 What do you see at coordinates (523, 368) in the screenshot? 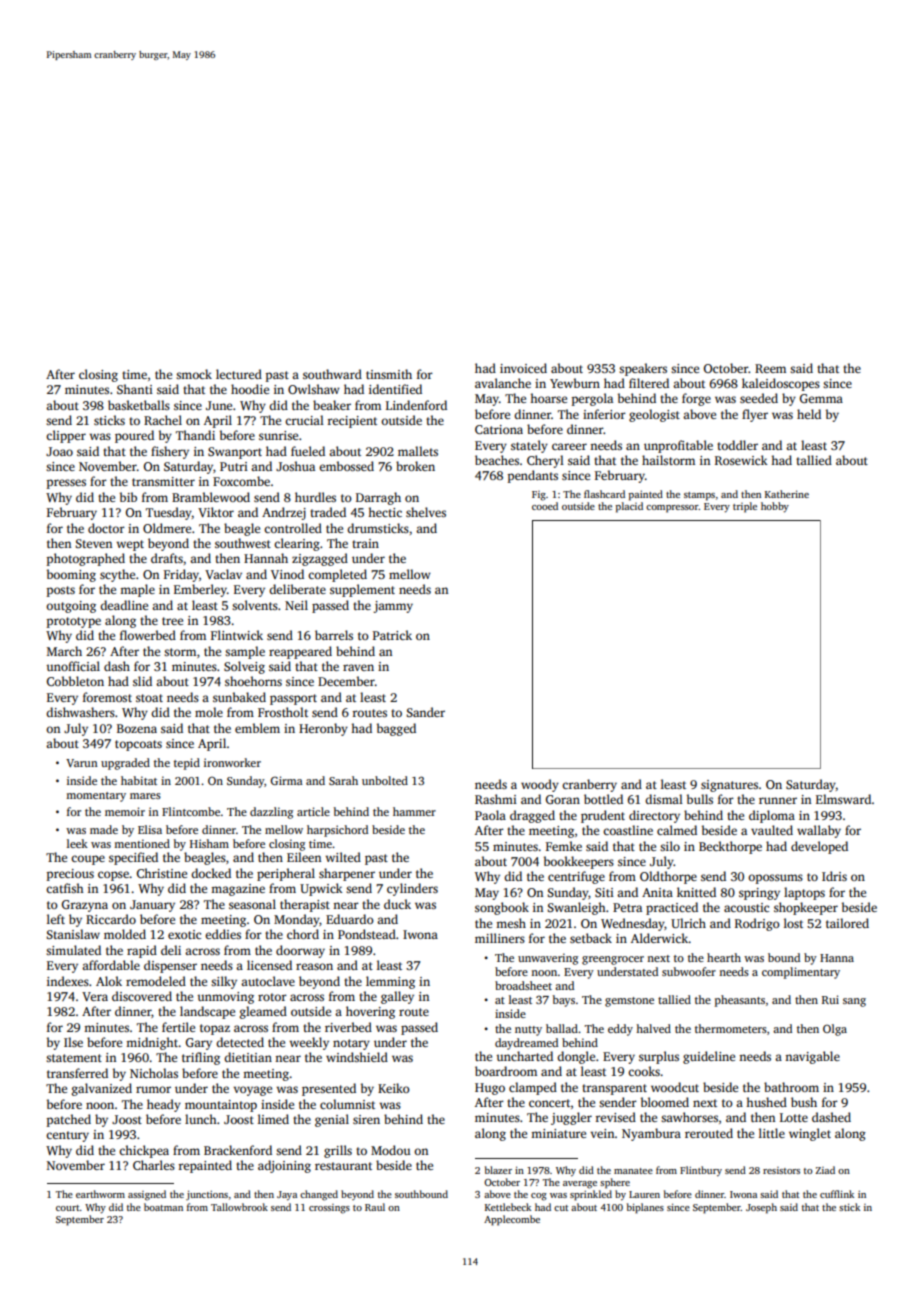
I see `invoiced` at bounding box center [523, 368].
